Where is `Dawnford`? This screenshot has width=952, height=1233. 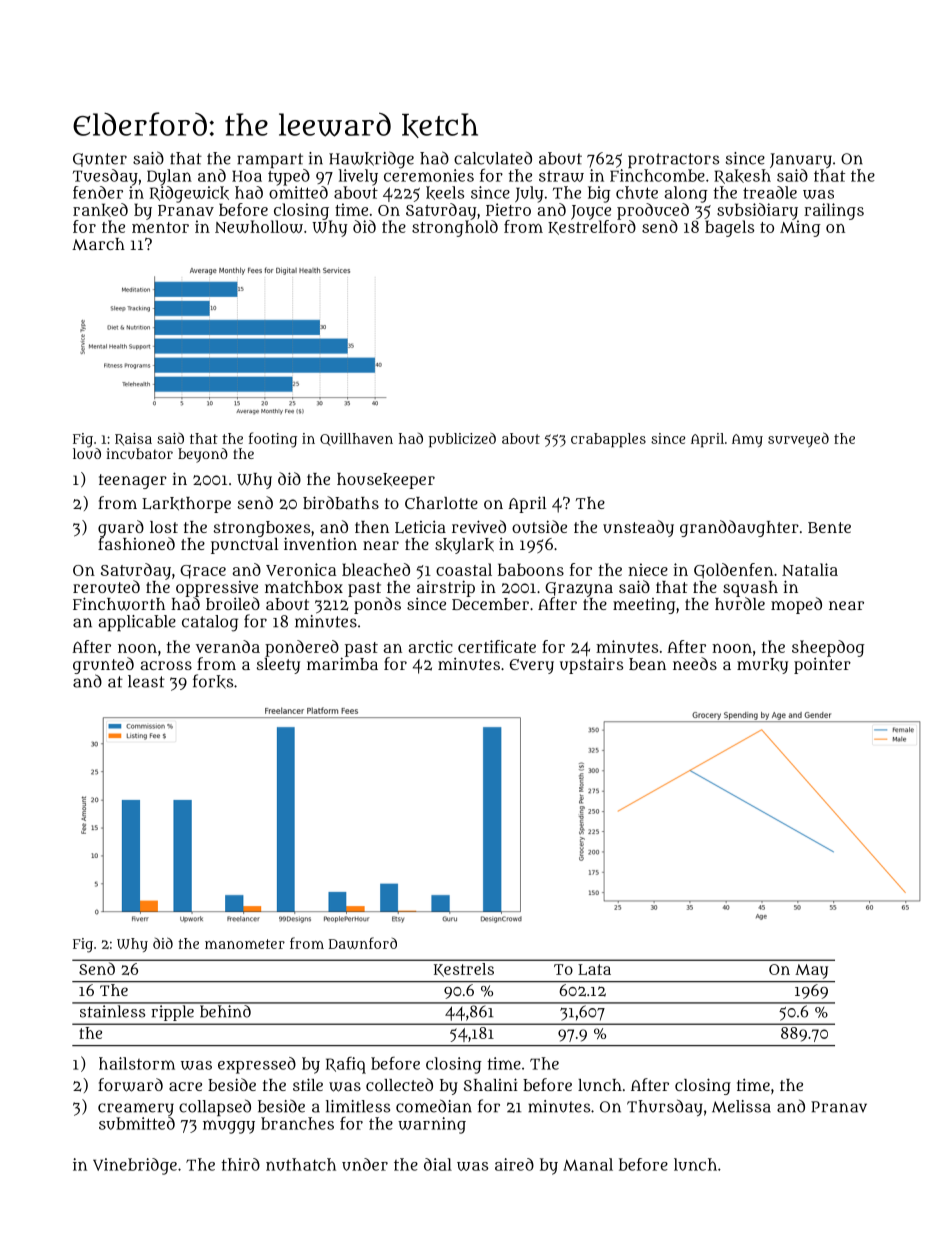 Dawnford is located at coordinates (363, 943).
